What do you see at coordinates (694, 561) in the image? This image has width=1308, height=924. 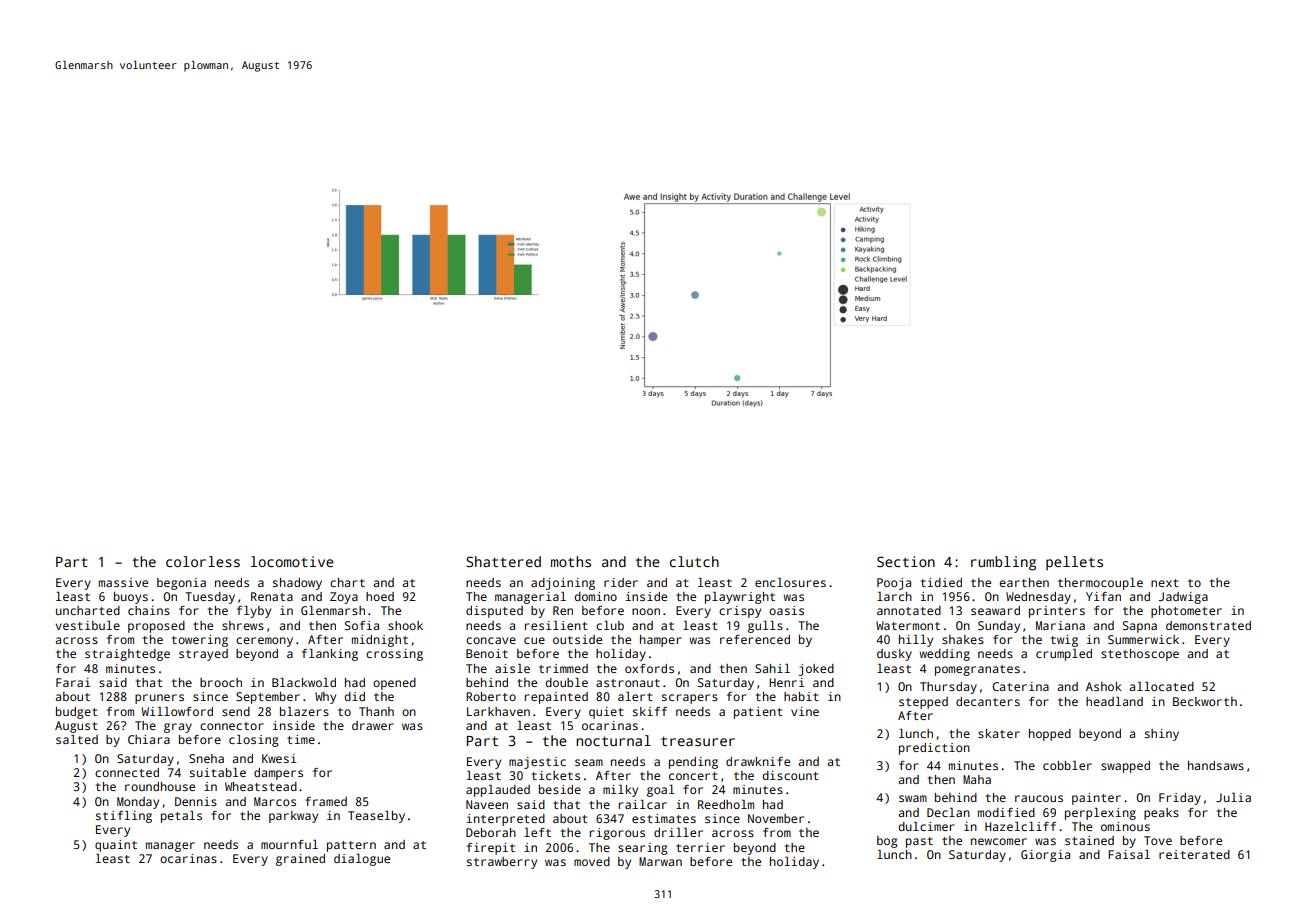 I see `clutch` at bounding box center [694, 561].
